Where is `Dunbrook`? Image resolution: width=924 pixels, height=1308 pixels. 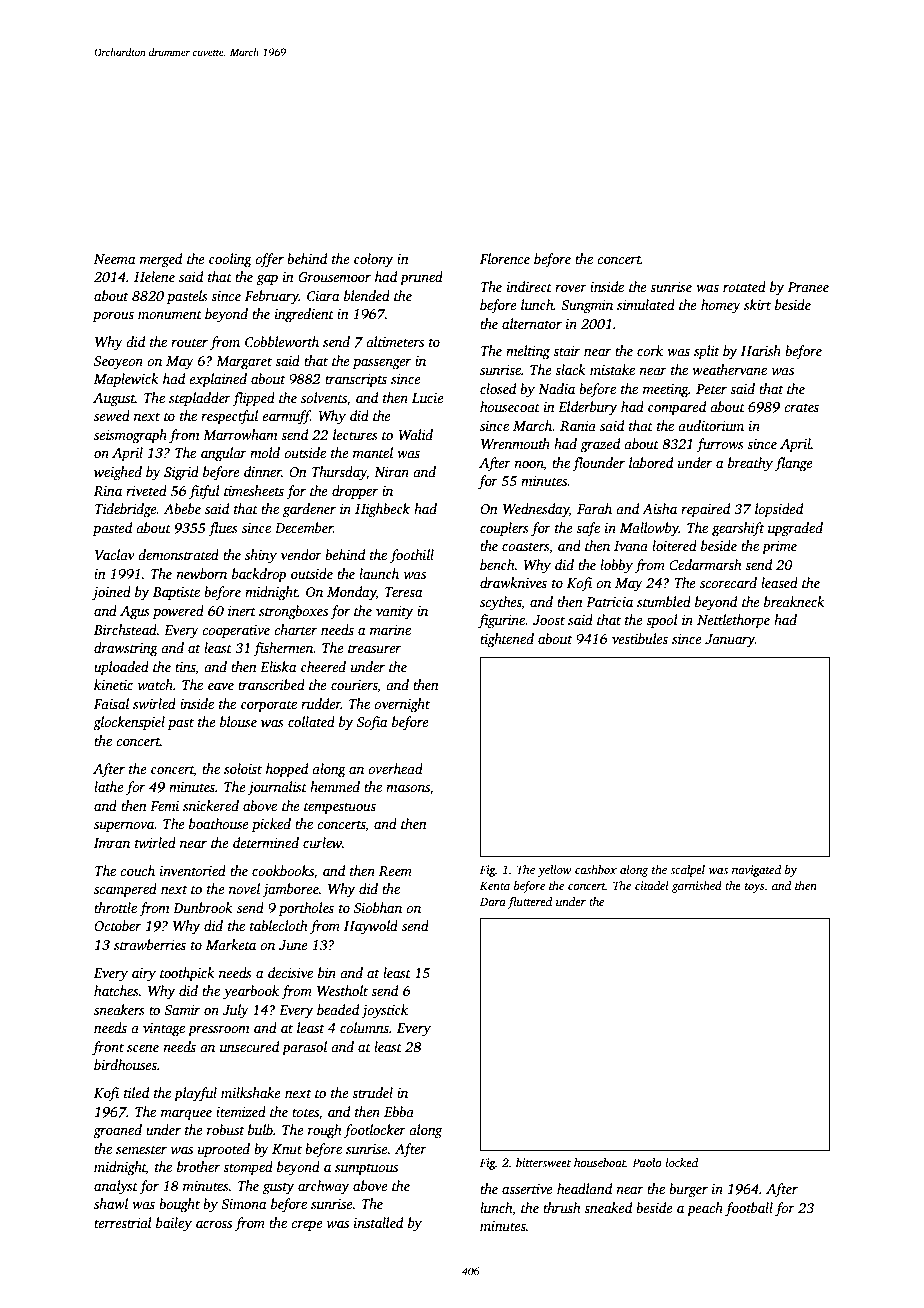 Dunbrook is located at coordinates (203, 907).
